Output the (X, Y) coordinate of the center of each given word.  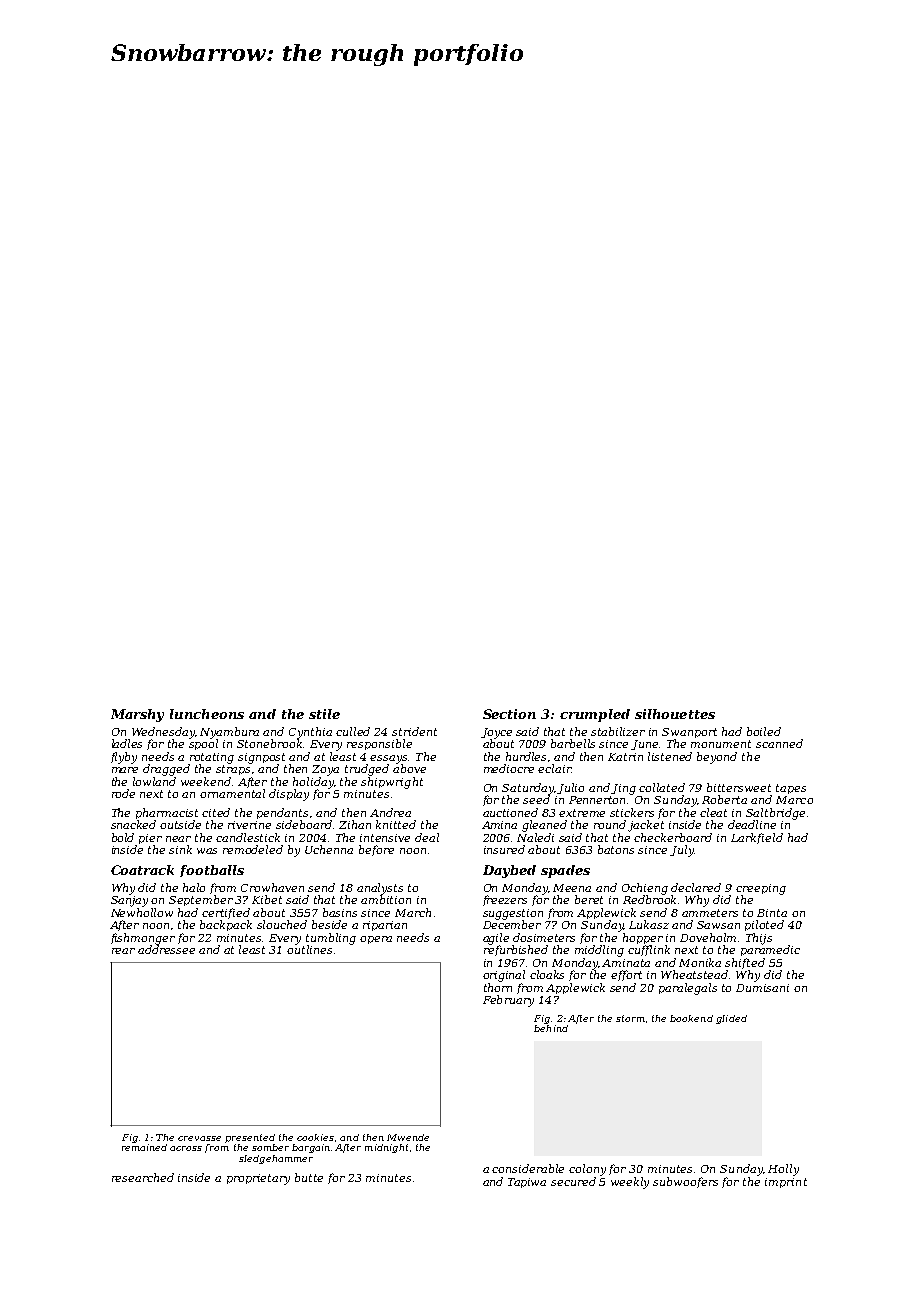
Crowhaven (272, 887)
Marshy (137, 715)
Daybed (509, 871)
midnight (386, 1148)
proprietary (258, 1179)
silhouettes (675, 714)
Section (509, 714)
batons (616, 849)
